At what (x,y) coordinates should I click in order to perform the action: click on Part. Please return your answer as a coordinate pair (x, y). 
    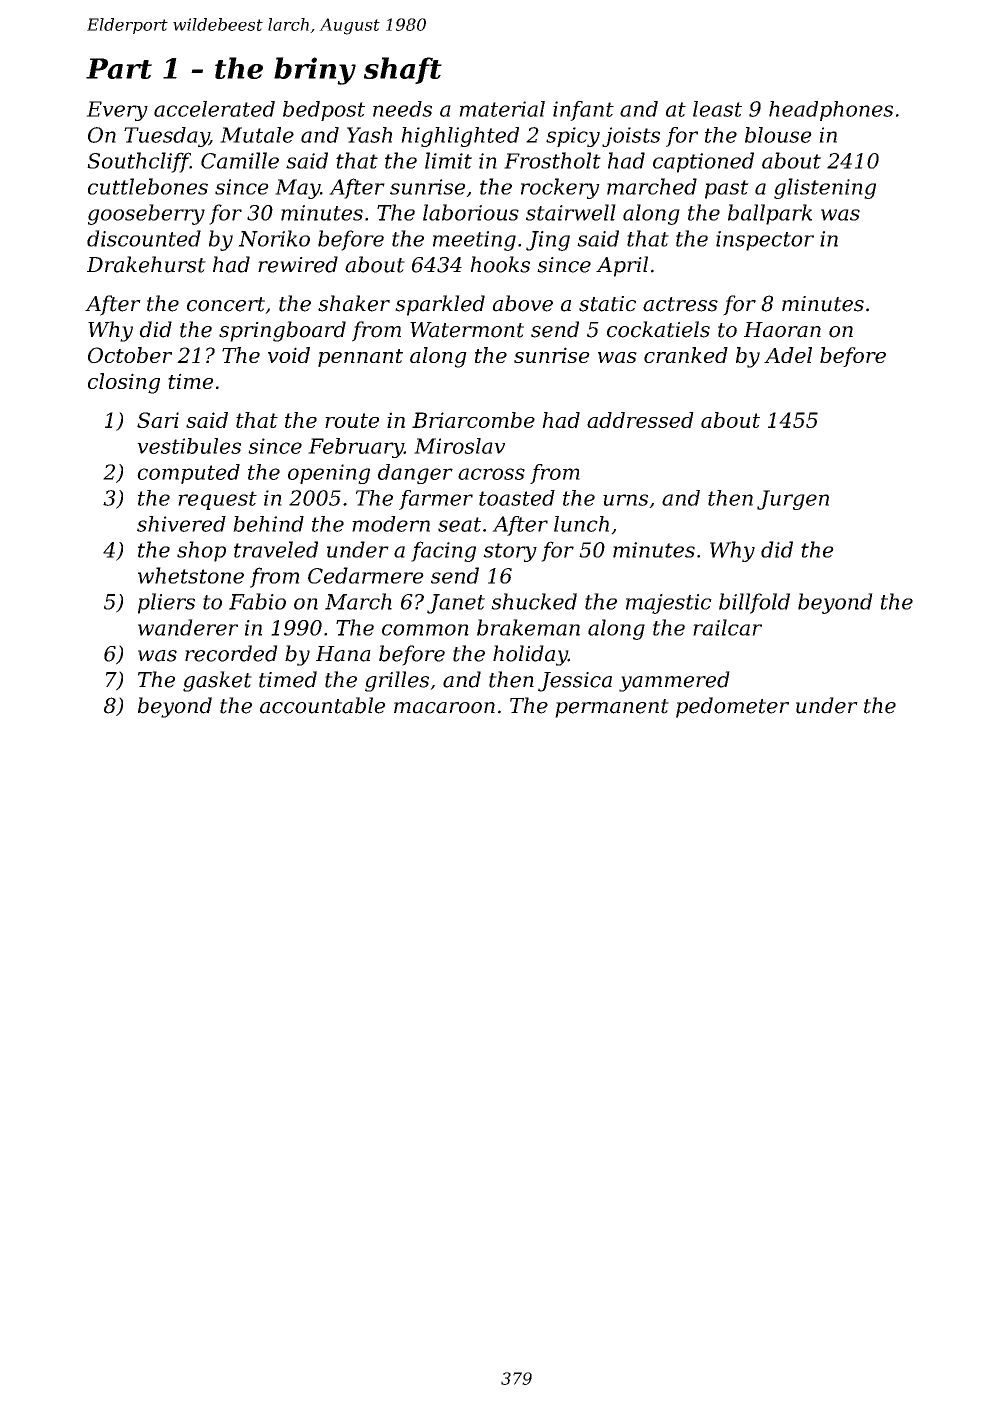
    Looking at the image, I should click on (119, 68).
